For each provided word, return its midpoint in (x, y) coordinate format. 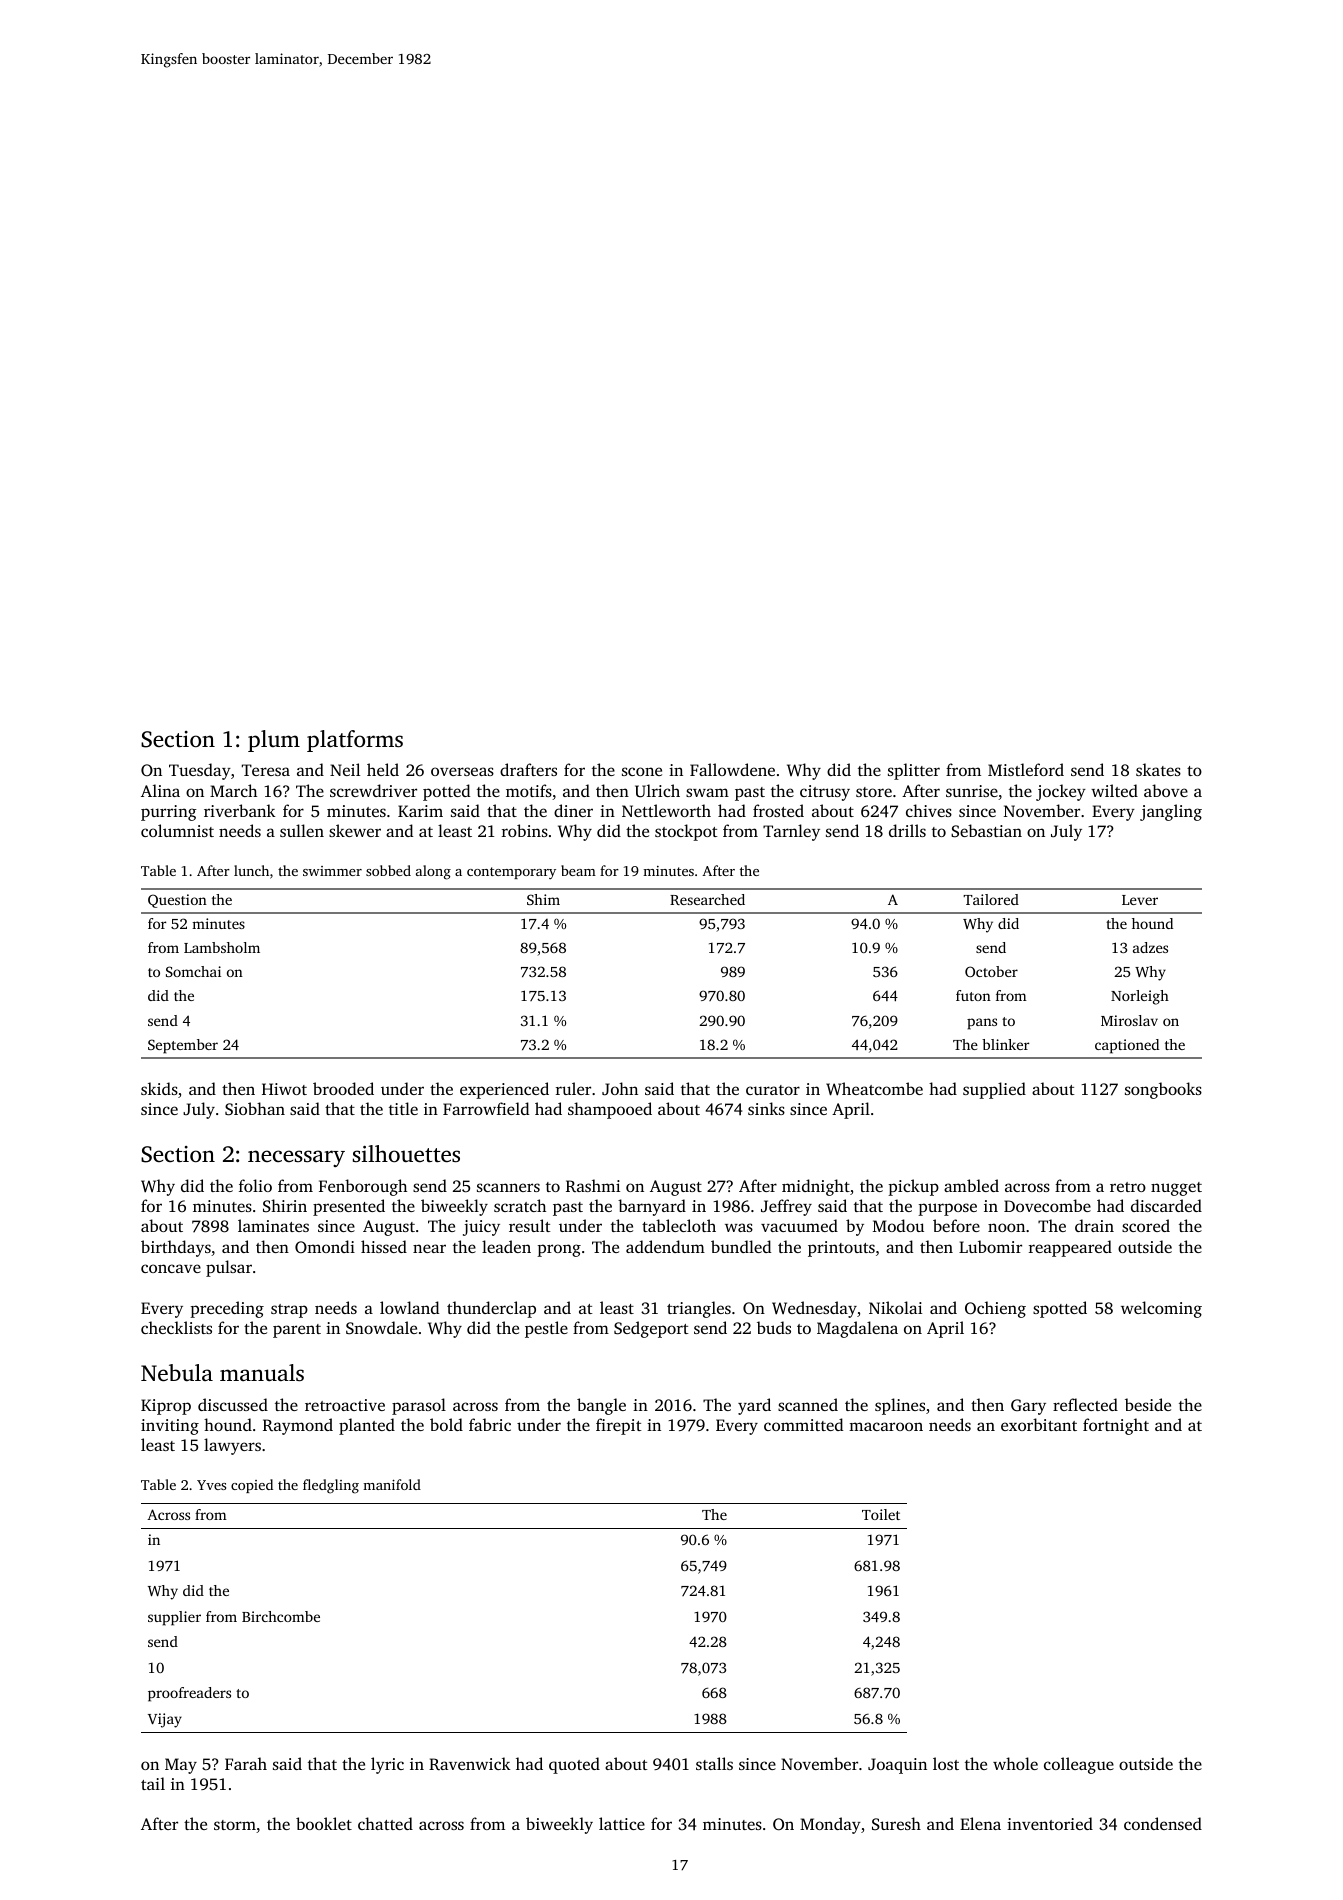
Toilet (881, 1514)
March (233, 790)
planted (367, 1426)
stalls (714, 1763)
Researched (707, 899)
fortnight (1116, 1426)
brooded (343, 1088)
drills (907, 830)
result (530, 1225)
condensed (1163, 1823)
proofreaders (189, 1694)
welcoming (1161, 1309)
